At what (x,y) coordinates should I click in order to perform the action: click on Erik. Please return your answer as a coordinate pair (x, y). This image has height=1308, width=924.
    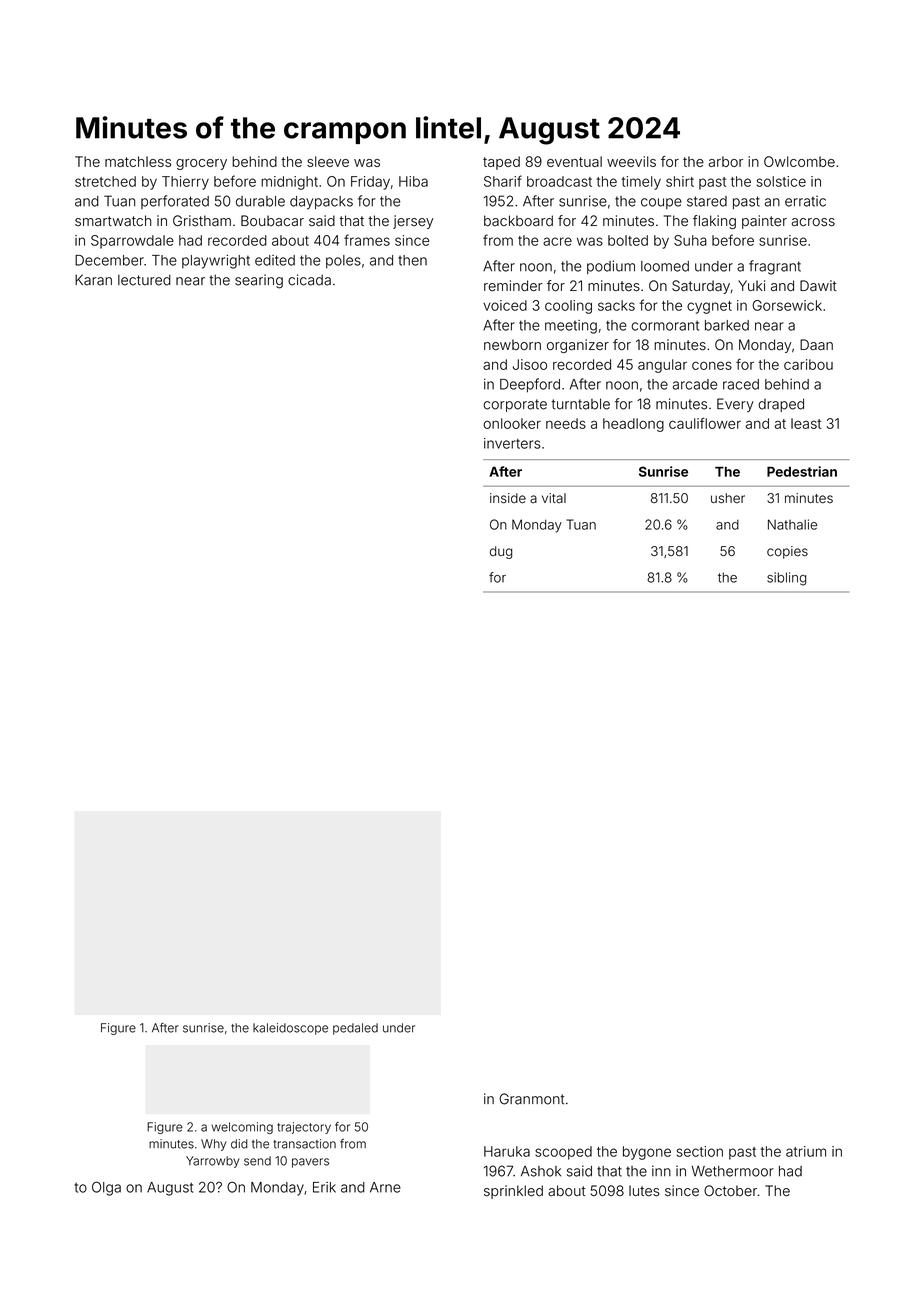
    Looking at the image, I should click on (324, 1187).
